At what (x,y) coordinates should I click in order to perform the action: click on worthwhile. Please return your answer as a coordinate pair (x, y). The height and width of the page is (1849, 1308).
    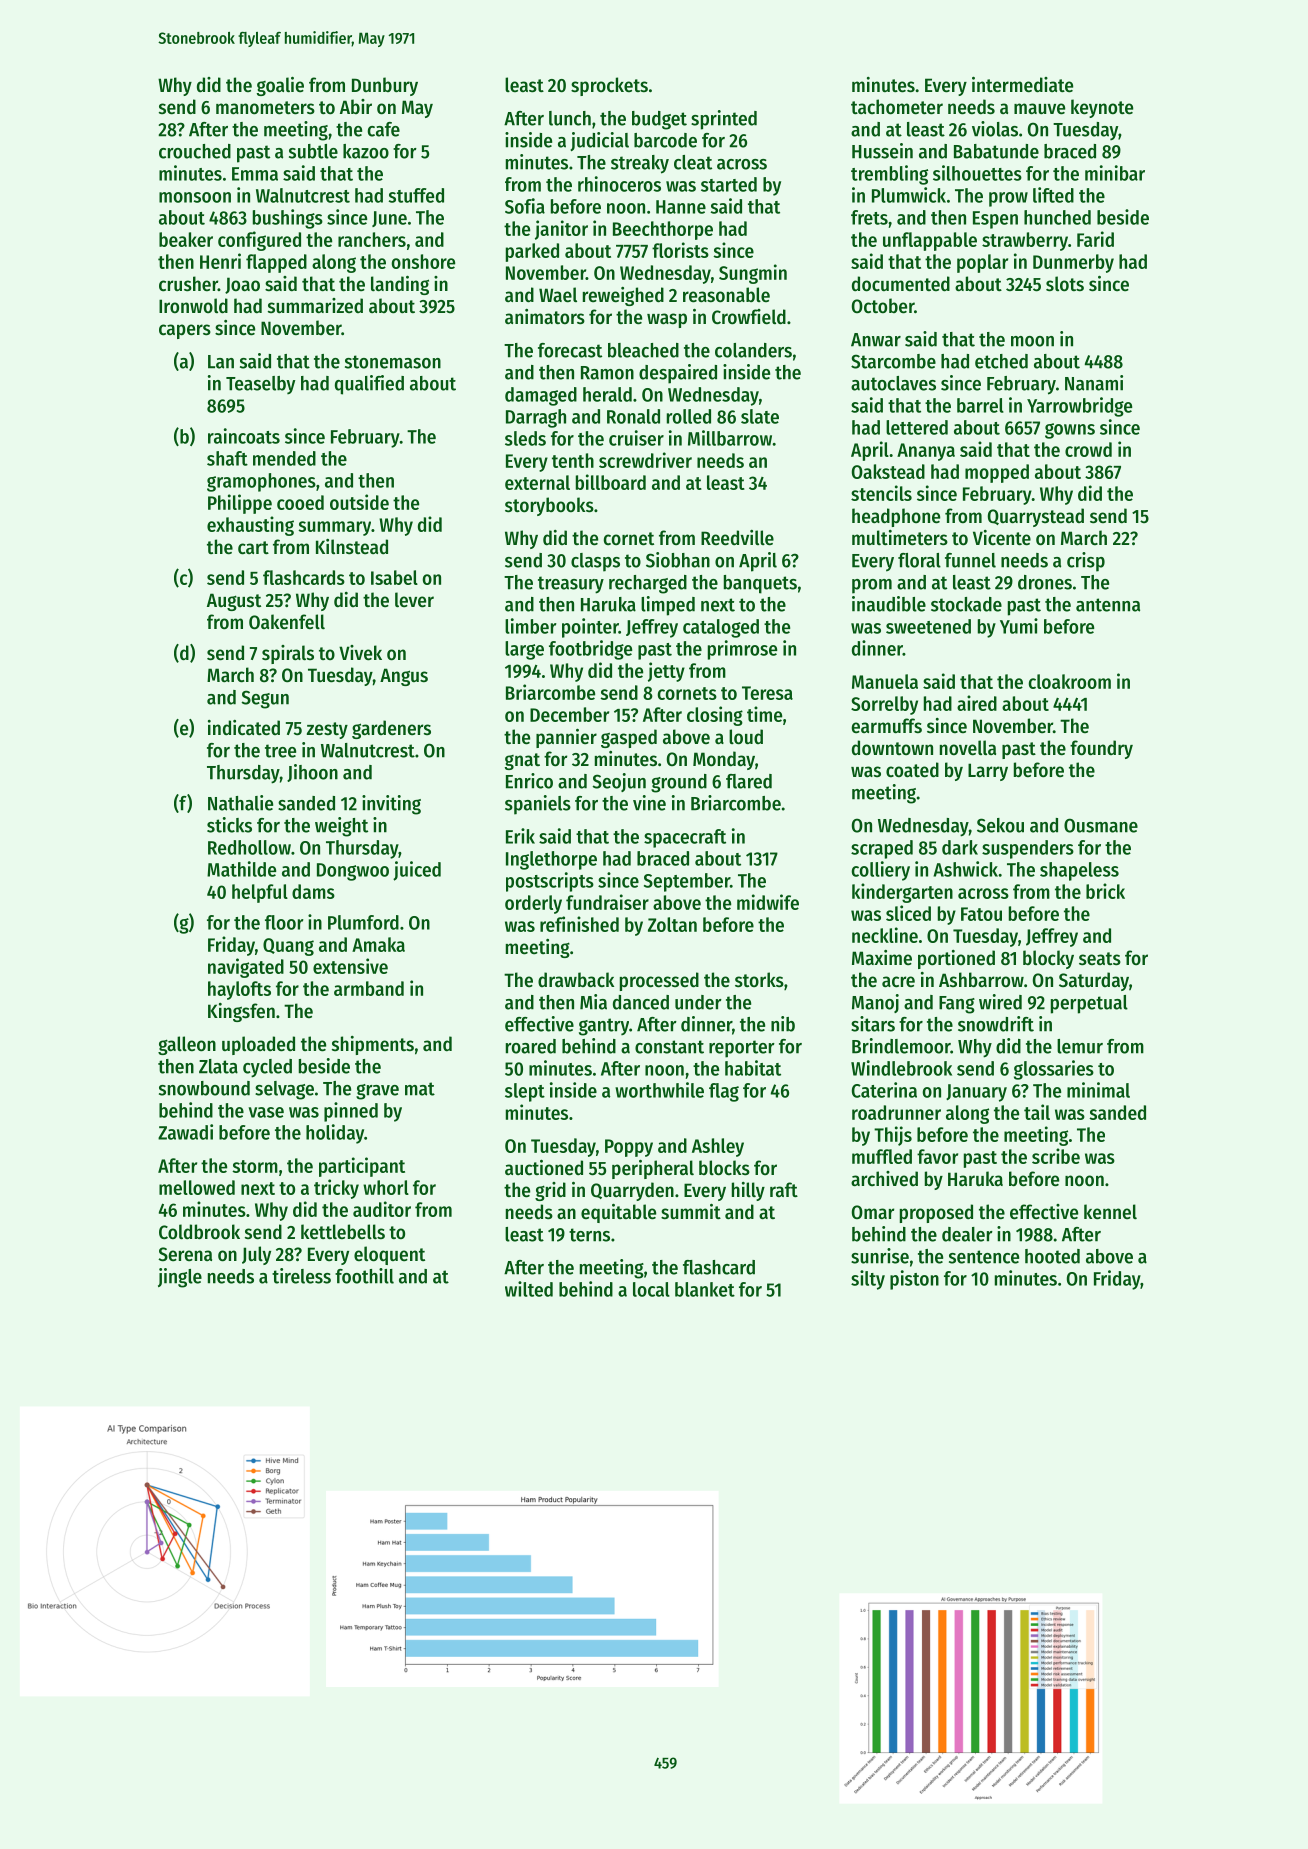
    Looking at the image, I should click on (659, 1090).
